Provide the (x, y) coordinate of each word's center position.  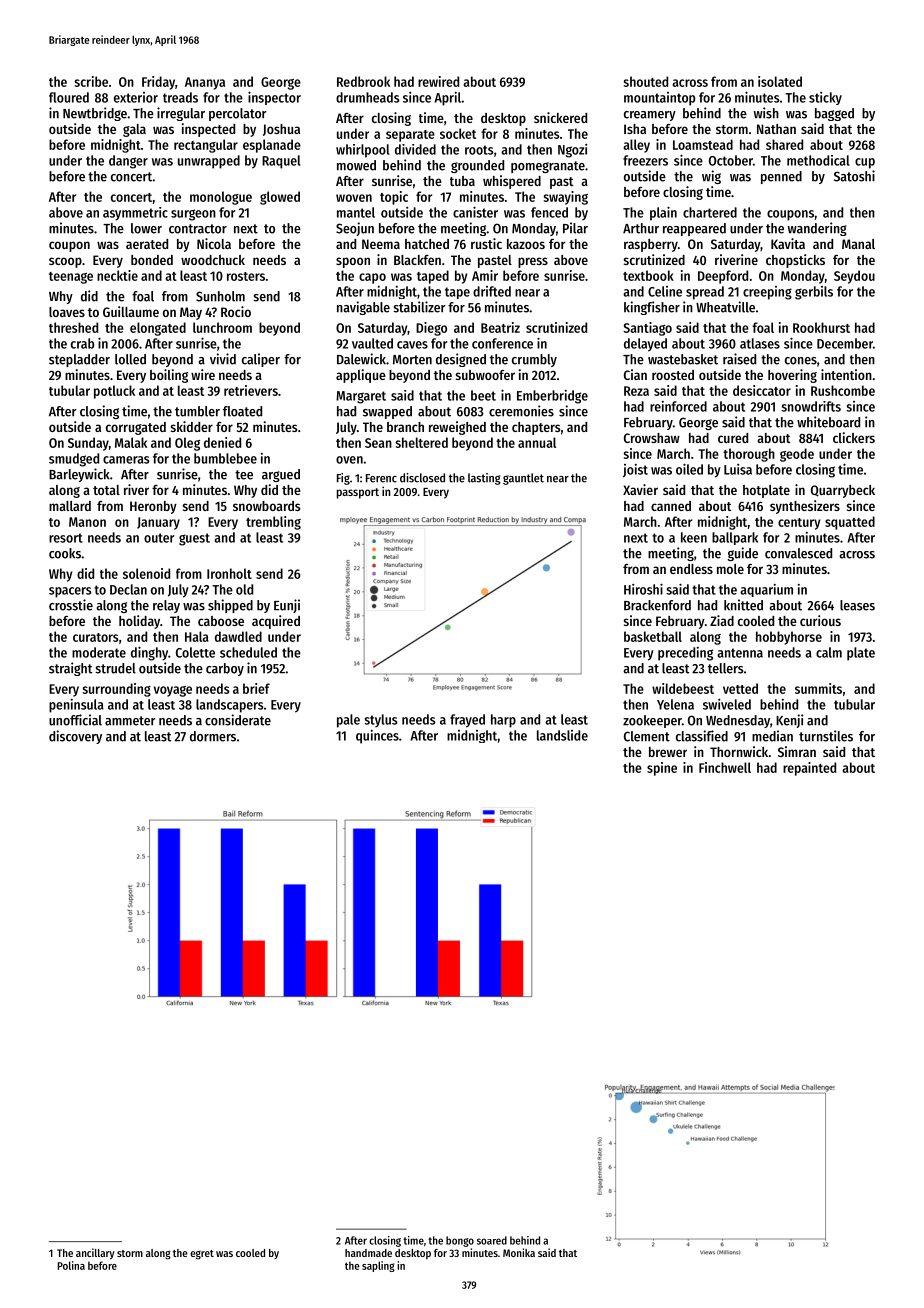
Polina (71, 1265)
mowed (356, 165)
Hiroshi (643, 589)
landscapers (230, 706)
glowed (280, 198)
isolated (780, 81)
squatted (850, 523)
